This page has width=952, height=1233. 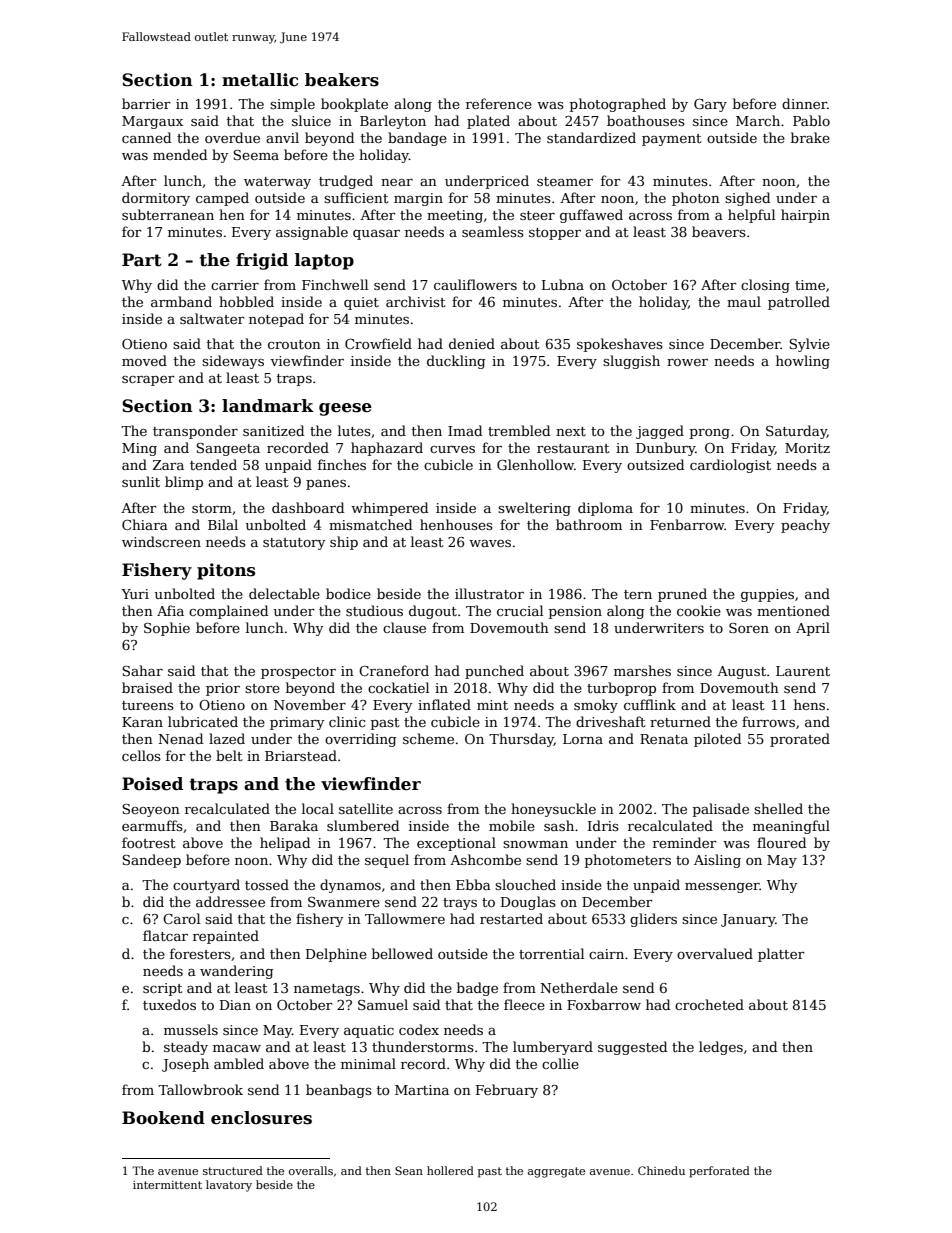 I want to click on archivist, so click(x=416, y=301).
